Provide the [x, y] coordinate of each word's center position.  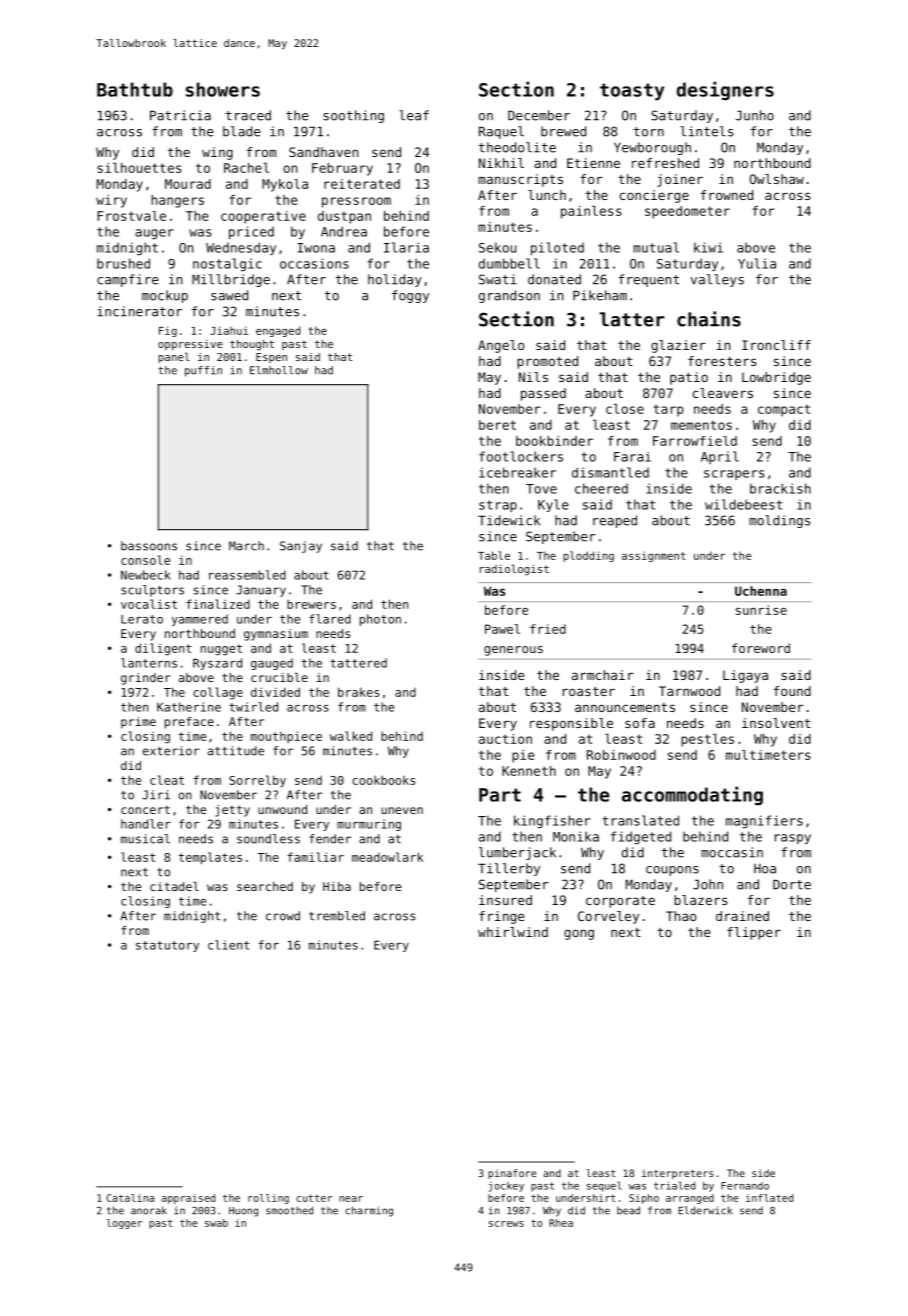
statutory [167, 946]
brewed [563, 131]
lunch [547, 195]
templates [210, 858]
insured [505, 900]
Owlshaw [777, 179]
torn [649, 132]
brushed [123, 263]
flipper [754, 933]
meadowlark [387, 857]
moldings [779, 521]
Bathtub [135, 89]
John [708, 884]
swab [216, 1223]
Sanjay [301, 547]
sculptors [152, 591]
